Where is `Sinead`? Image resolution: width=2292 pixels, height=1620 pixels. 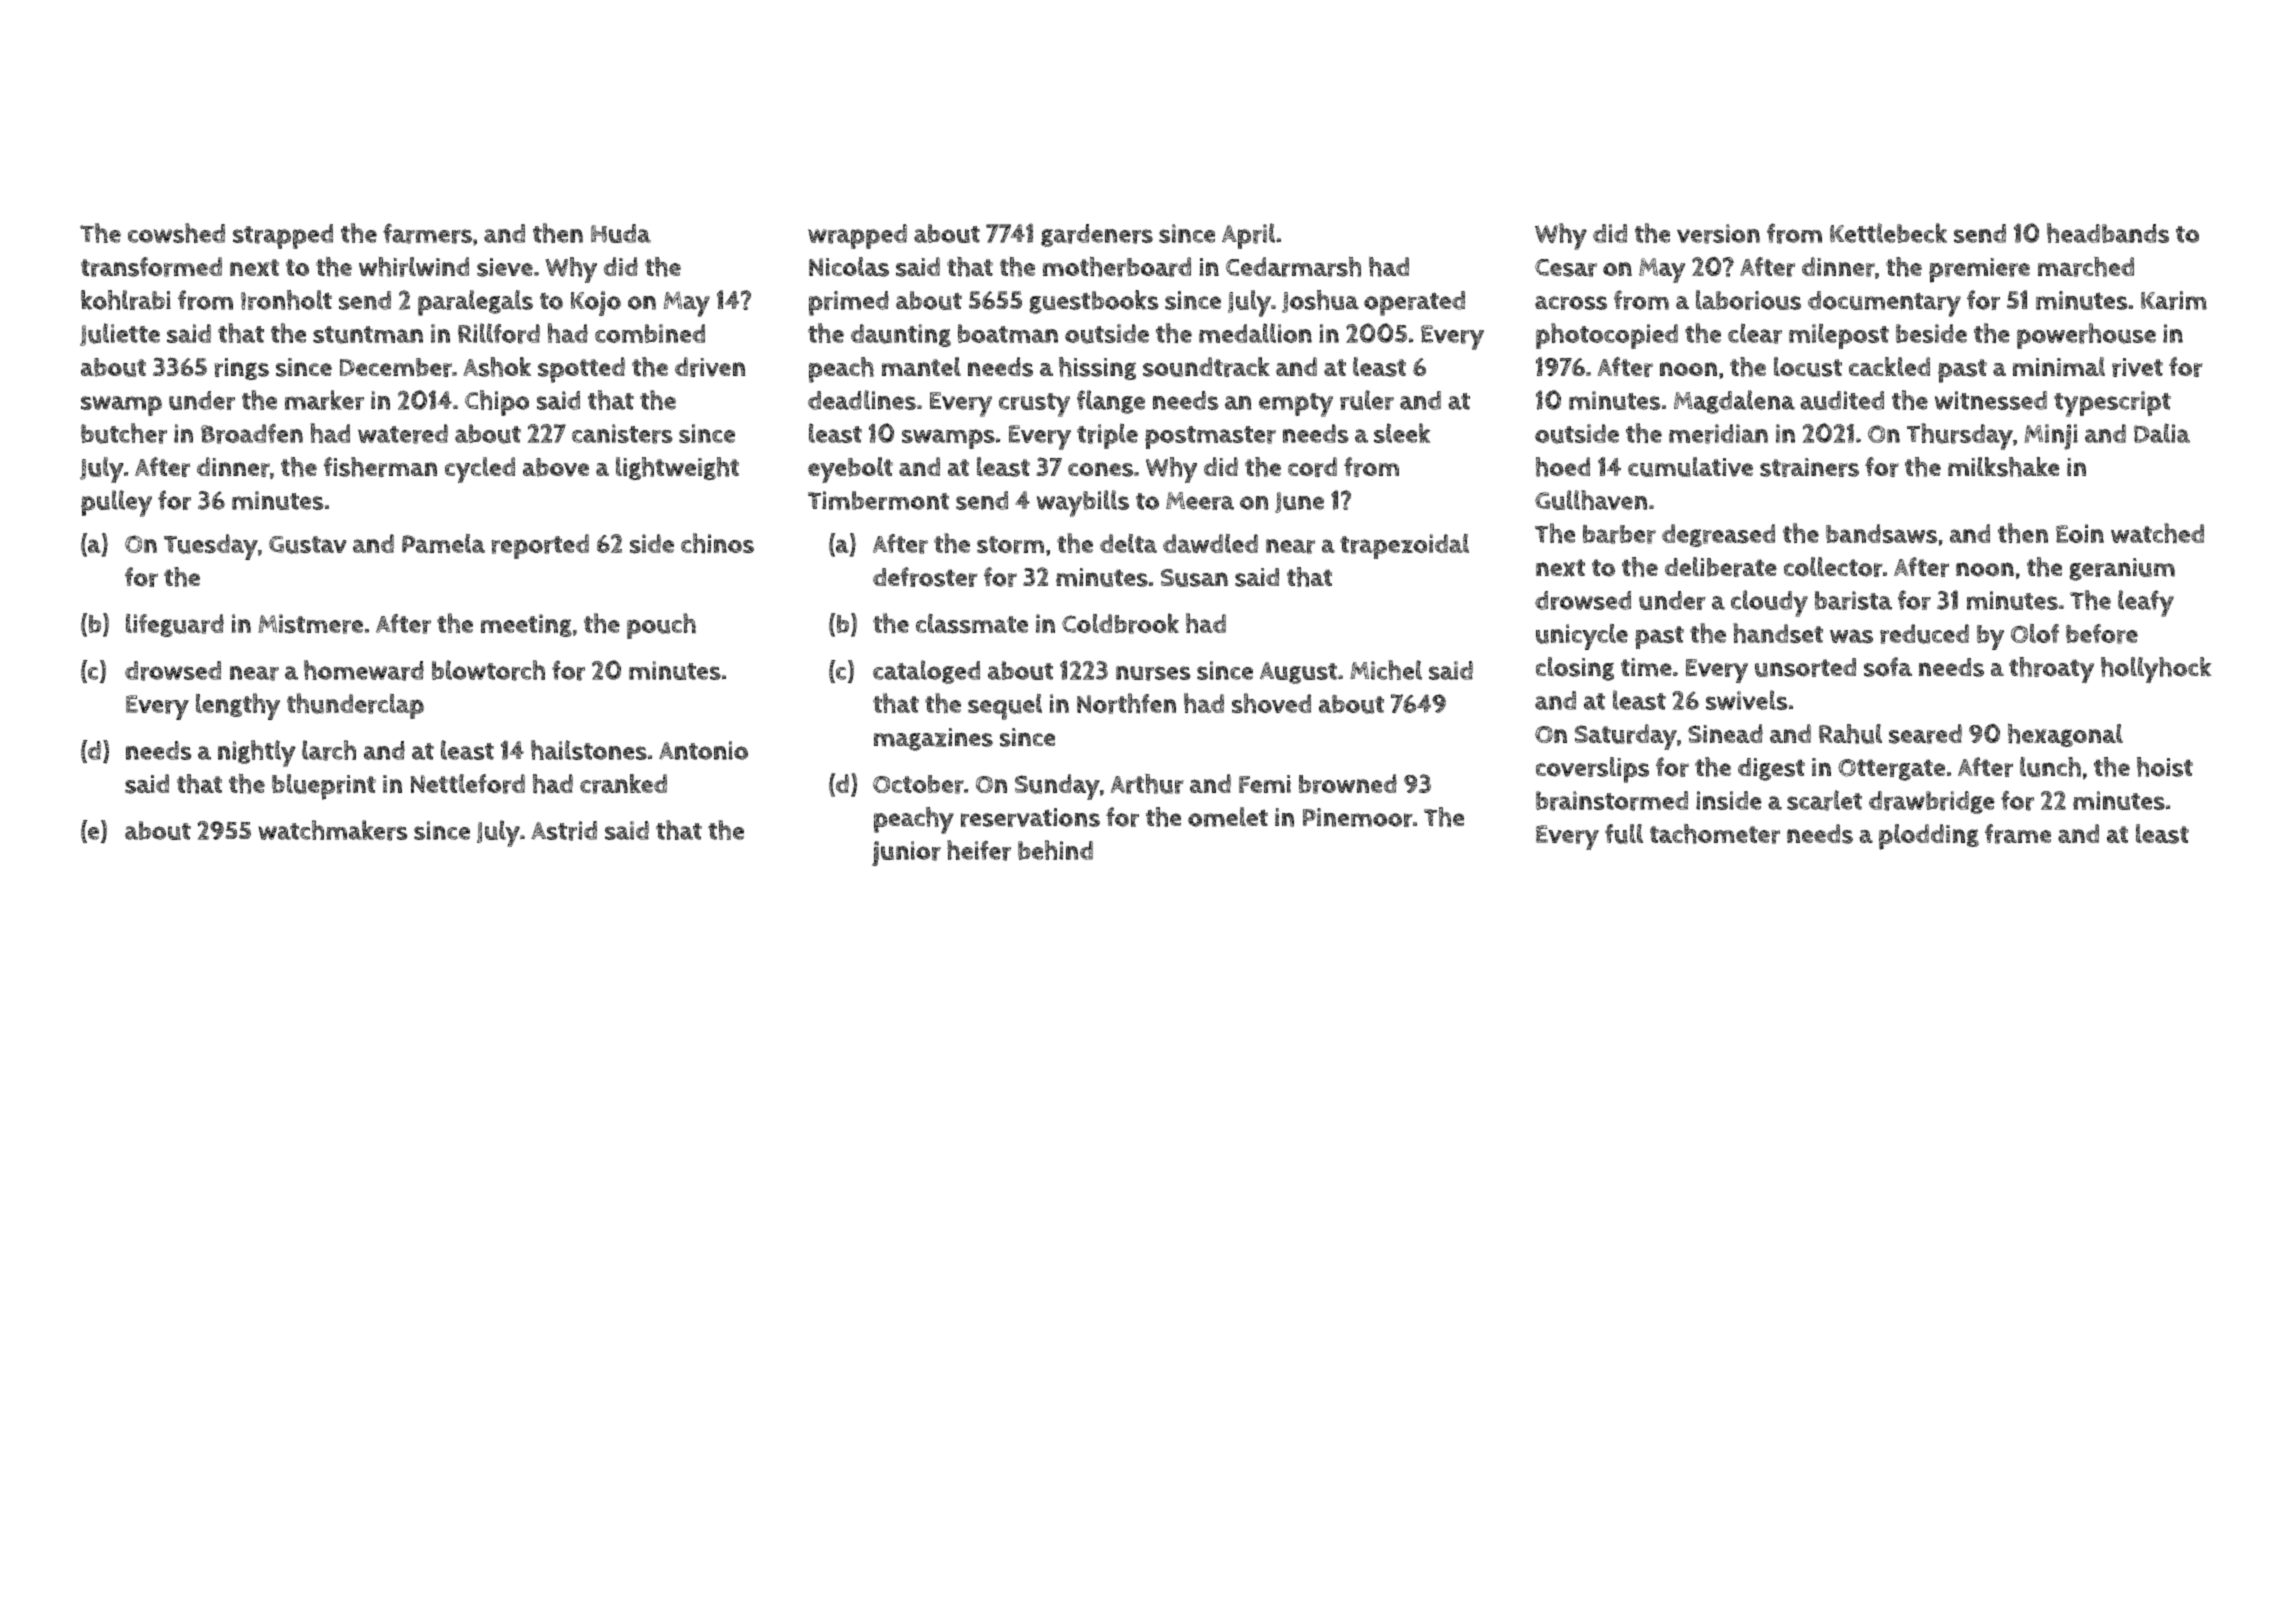
Sinead is located at coordinates (1725, 733).
